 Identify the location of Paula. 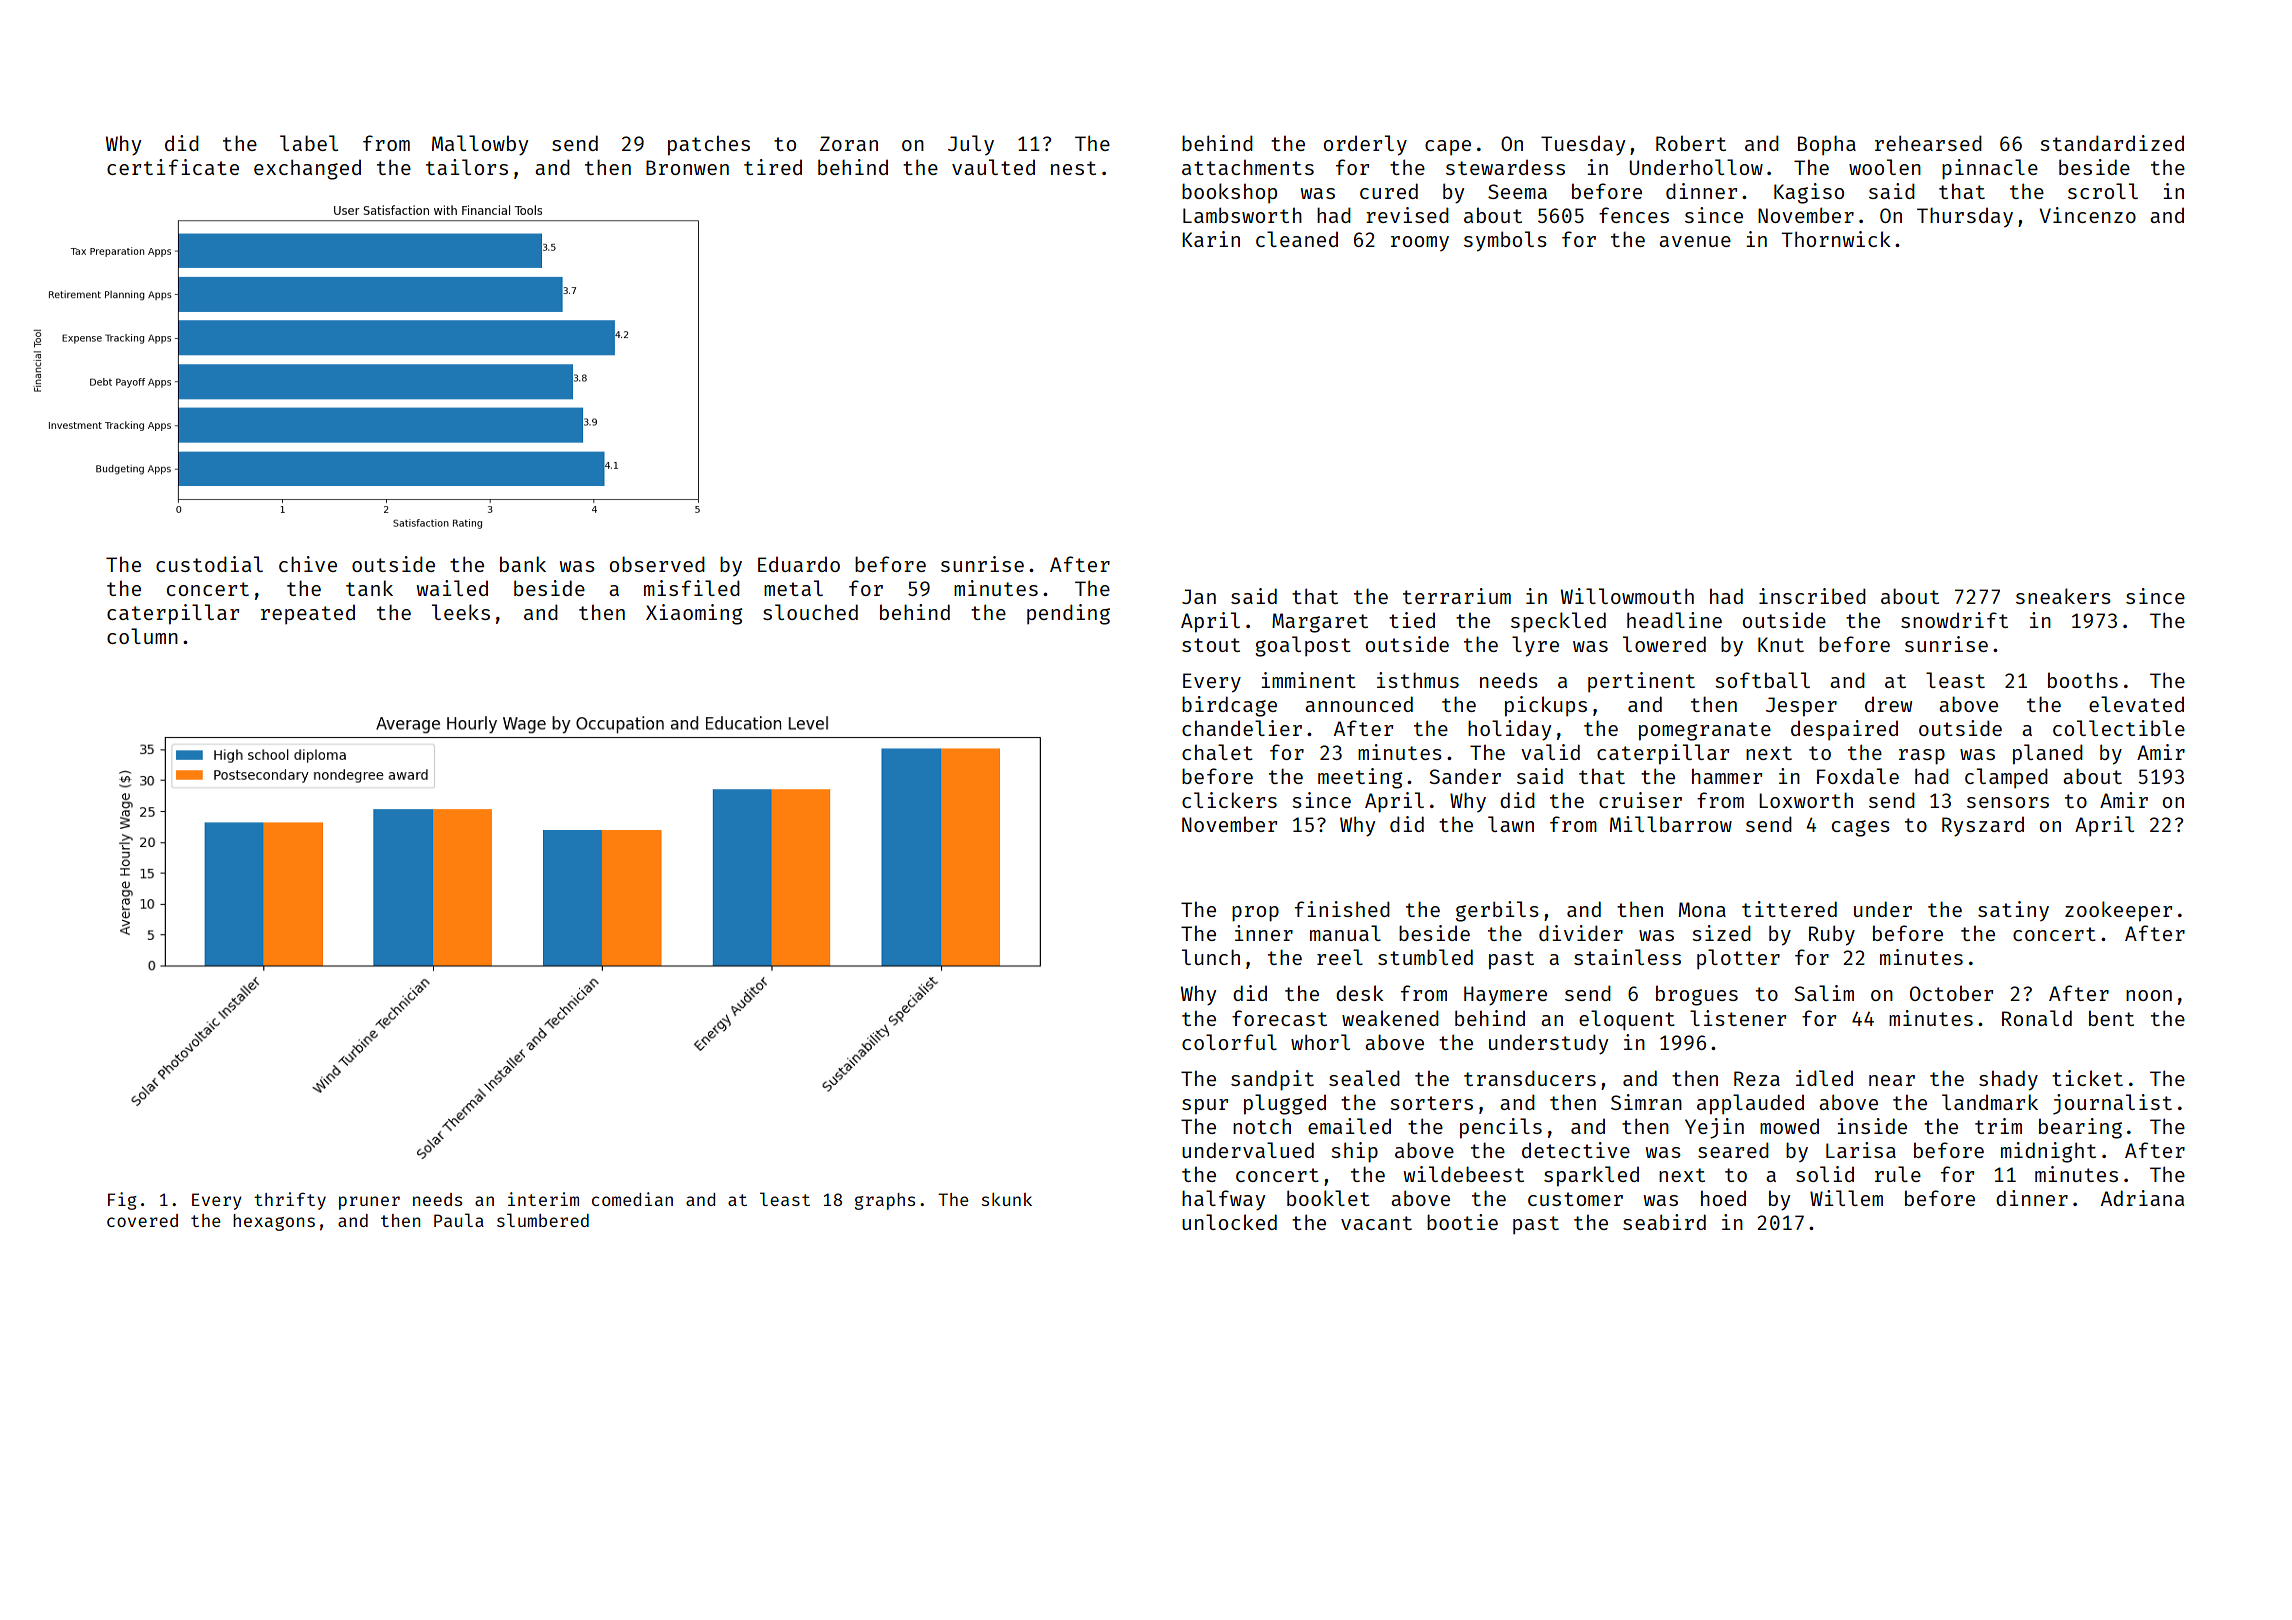
(459, 1220).
